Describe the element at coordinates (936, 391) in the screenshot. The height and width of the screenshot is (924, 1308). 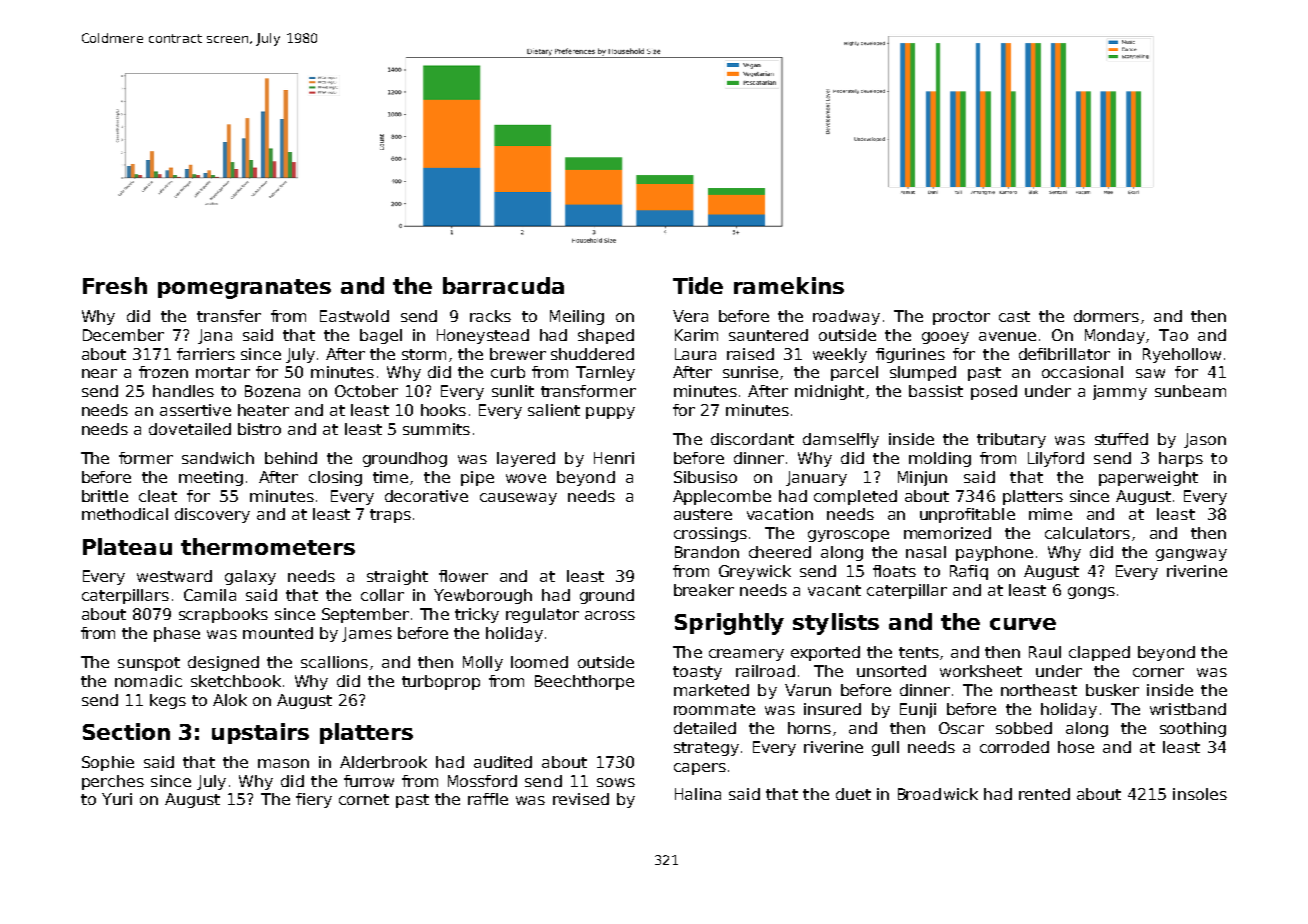
I see `bassist` at that location.
